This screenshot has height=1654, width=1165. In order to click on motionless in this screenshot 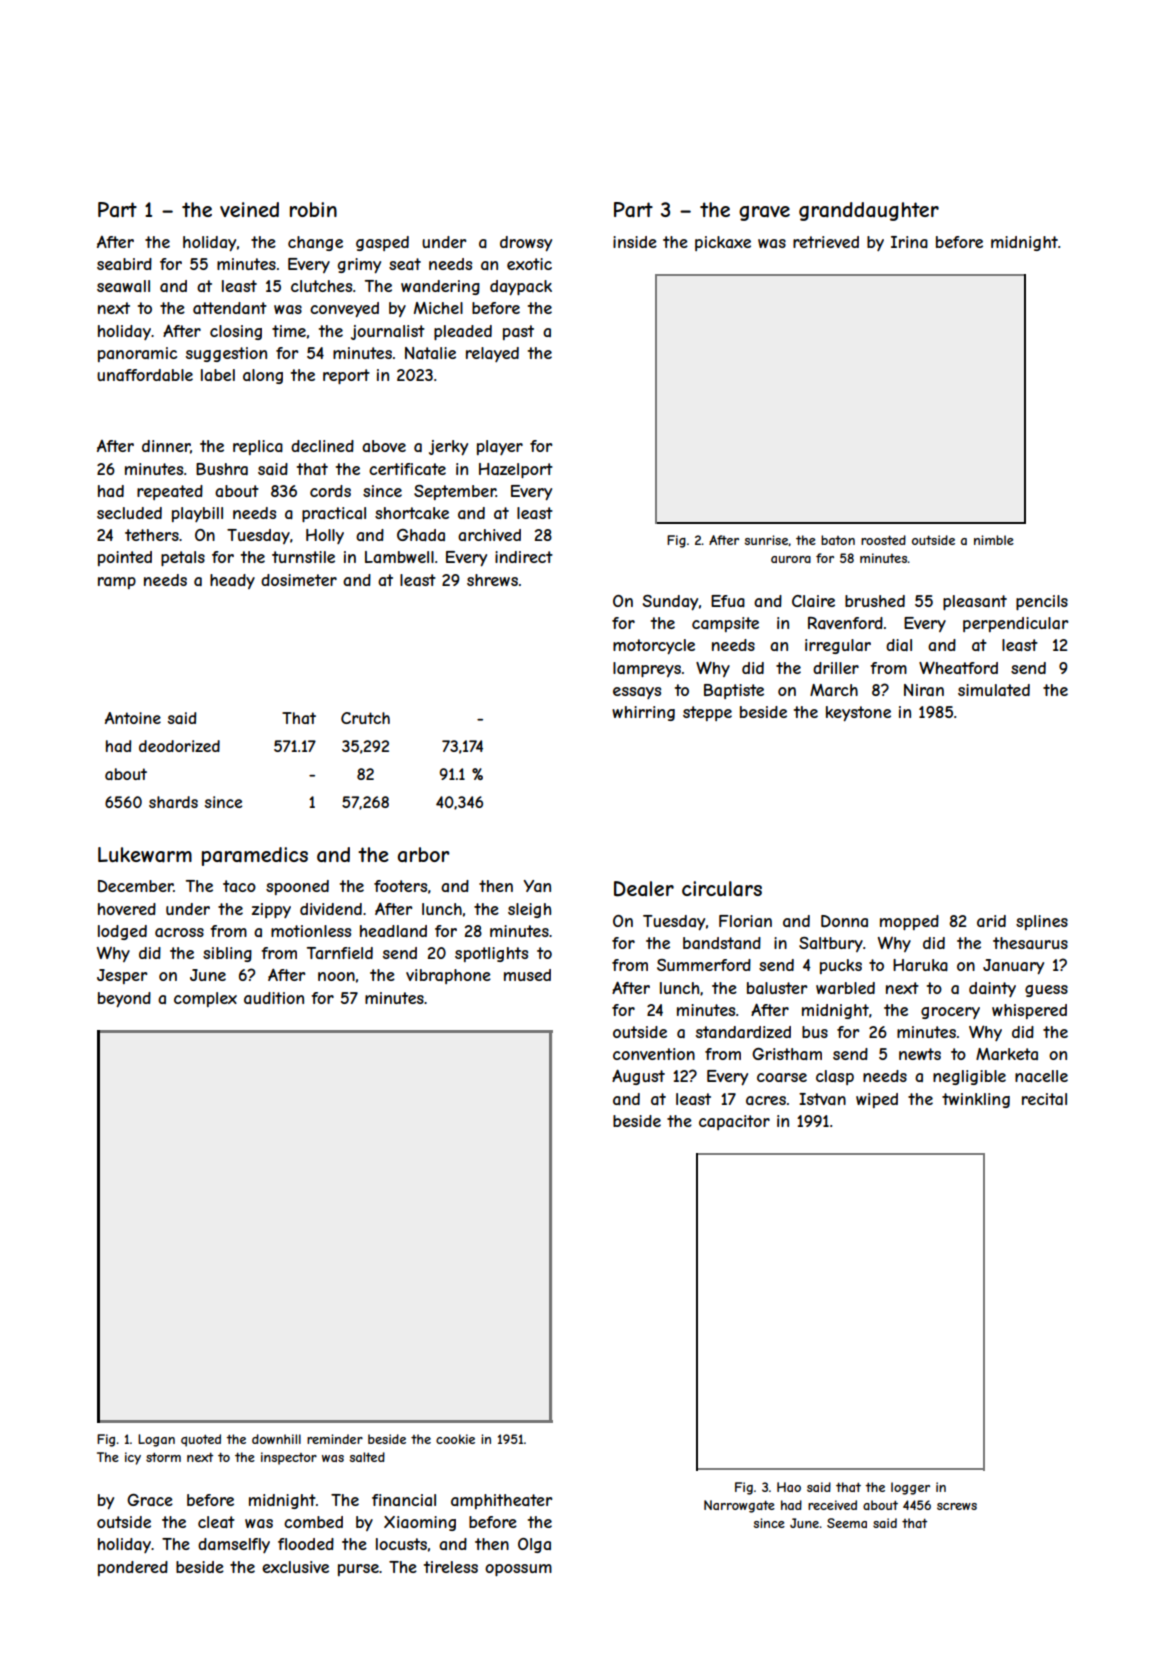, I will do `click(311, 931)`.
